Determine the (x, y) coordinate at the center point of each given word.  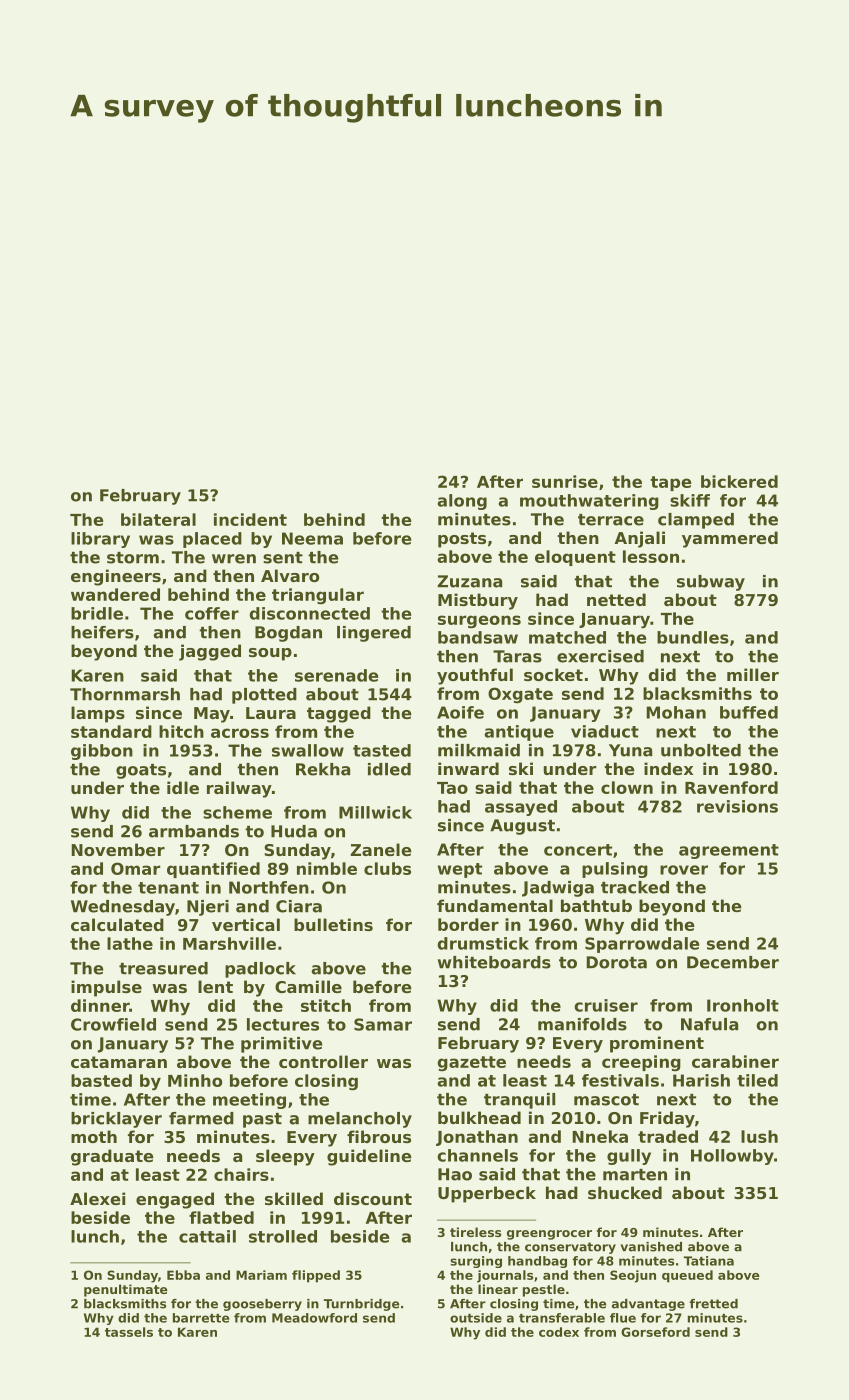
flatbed (221, 1217)
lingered (374, 634)
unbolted (701, 750)
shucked (625, 1192)
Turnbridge (361, 1305)
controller (323, 1061)
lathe (130, 943)
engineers (116, 577)
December (733, 962)
